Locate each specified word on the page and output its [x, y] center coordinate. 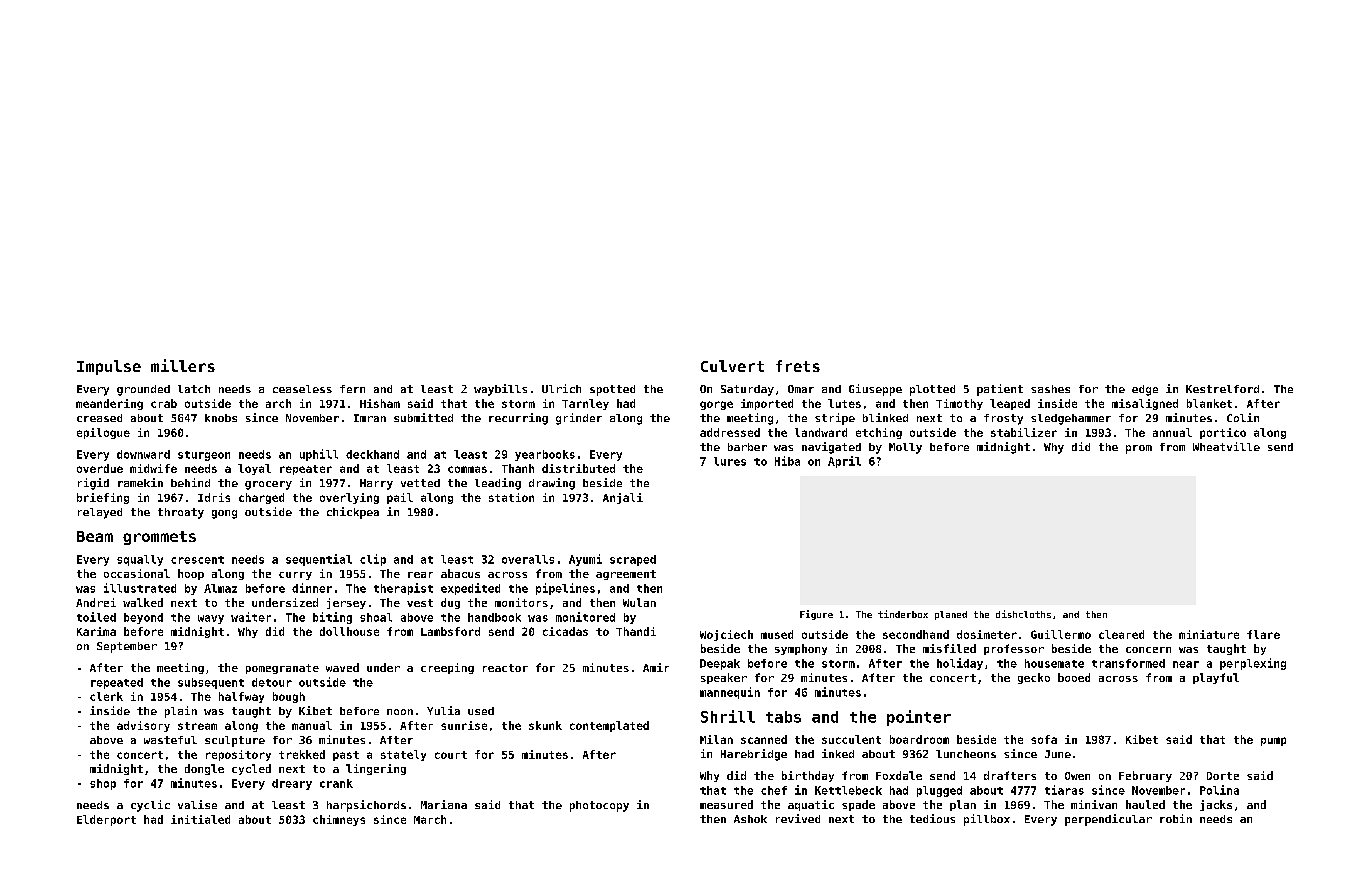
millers [183, 365]
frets [798, 366]
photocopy [599, 806]
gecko [1034, 678]
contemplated [609, 726]
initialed [200, 819]
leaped [1010, 404]
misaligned [1145, 404]
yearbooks [545, 455]
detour [272, 682]
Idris [214, 497]
